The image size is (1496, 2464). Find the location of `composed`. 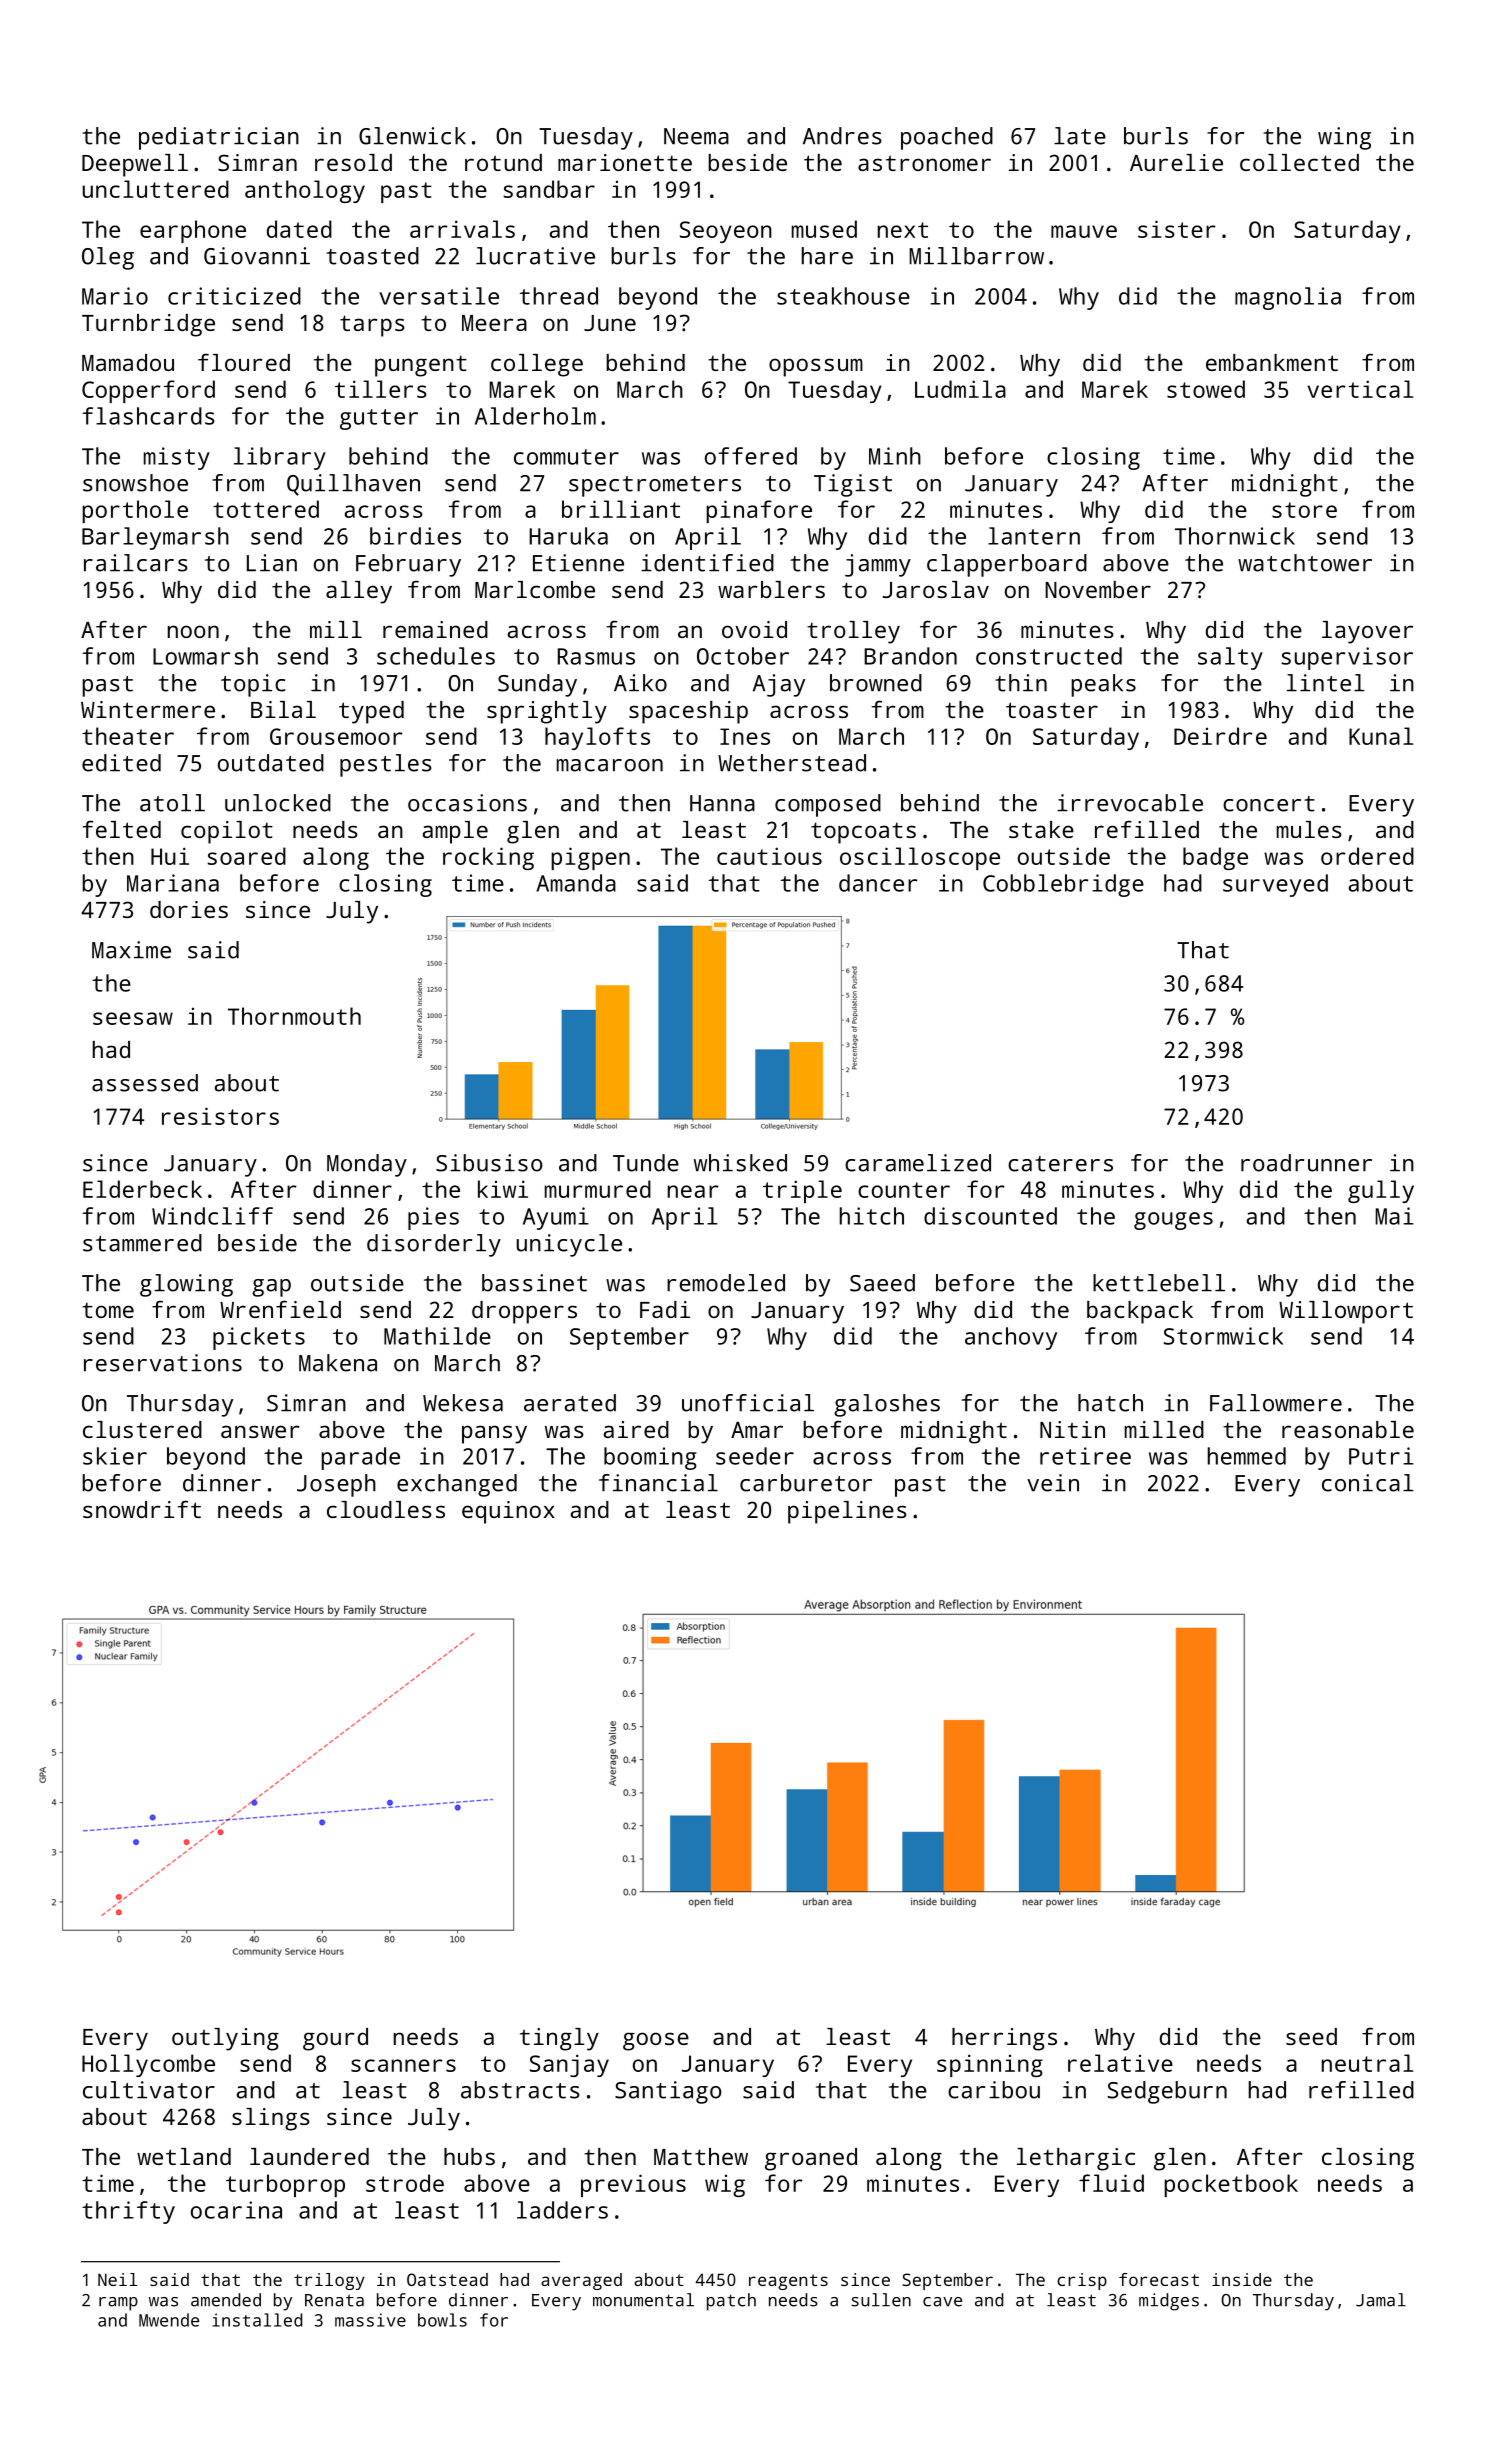

composed is located at coordinates (828, 805).
